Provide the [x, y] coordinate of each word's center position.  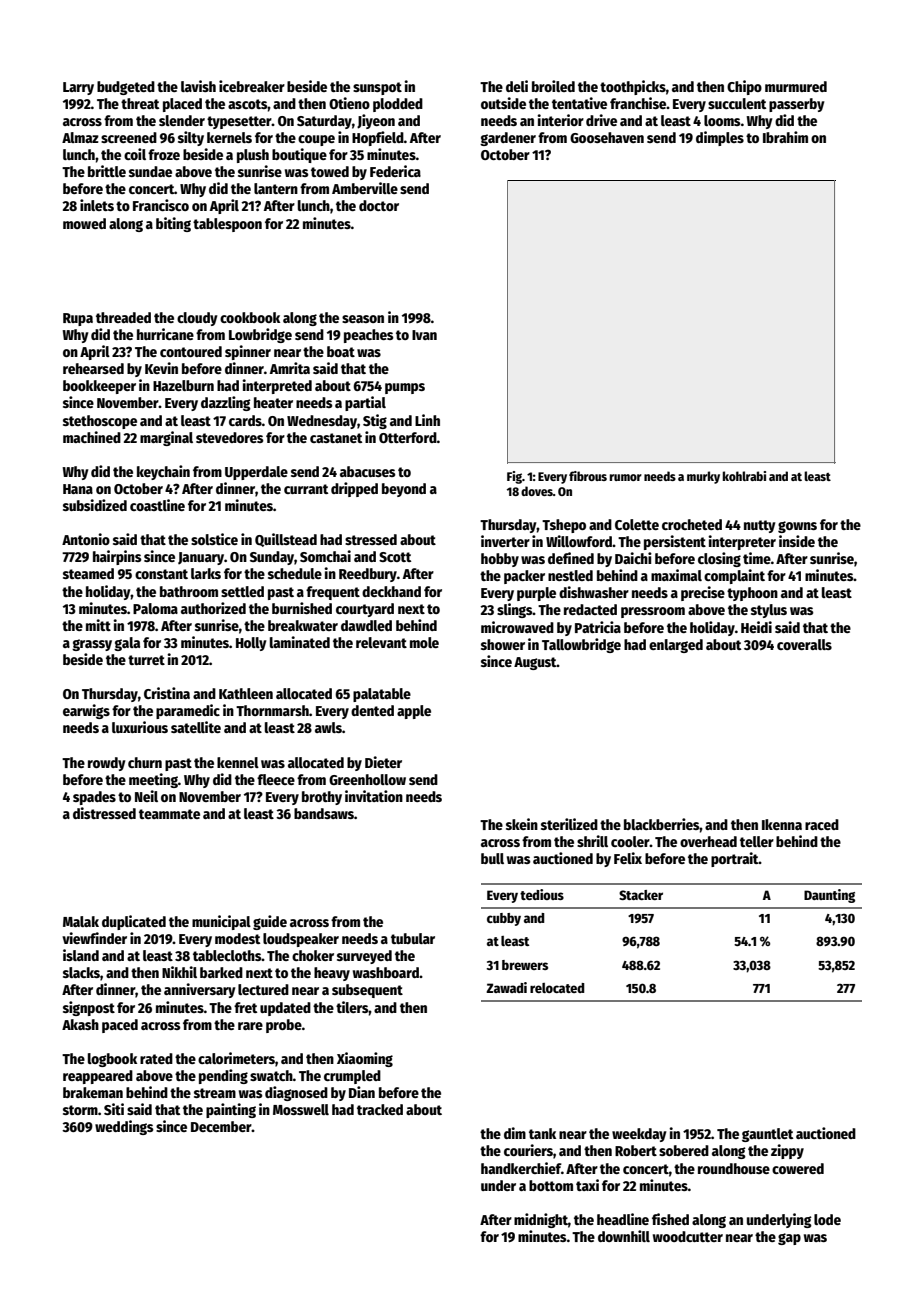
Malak [81, 921]
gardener [508, 139]
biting [173, 224]
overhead [708, 841]
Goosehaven [607, 137]
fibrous [588, 476]
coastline [157, 505]
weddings [124, 1127]
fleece [276, 779]
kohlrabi [744, 476]
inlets [97, 205]
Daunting [829, 896]
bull [492, 858]
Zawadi [506, 987]
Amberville [365, 188]
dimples [720, 138]
